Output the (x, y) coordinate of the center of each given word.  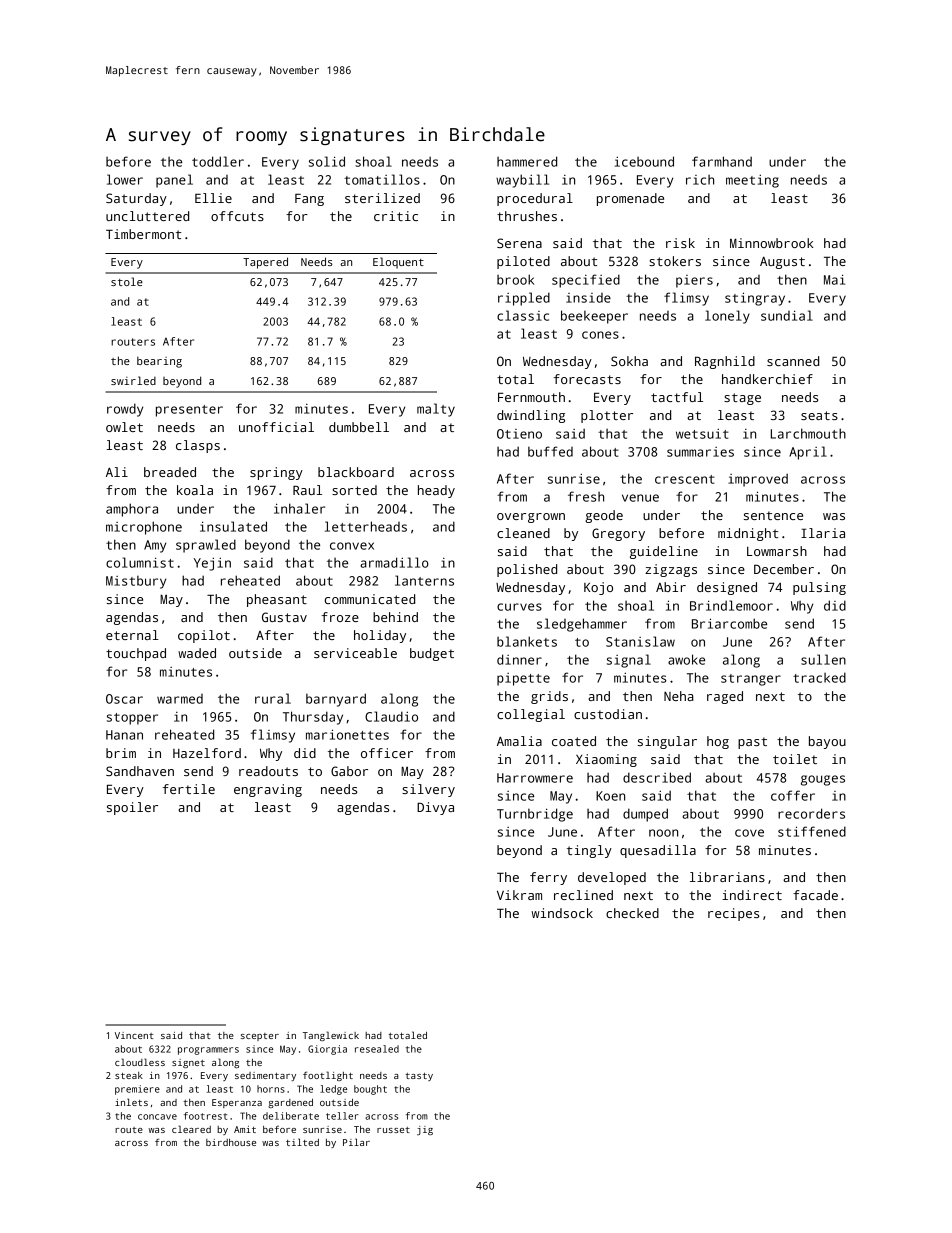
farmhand (722, 161)
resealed (377, 1049)
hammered (527, 161)
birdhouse (231, 1142)
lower (125, 179)
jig (425, 1130)
